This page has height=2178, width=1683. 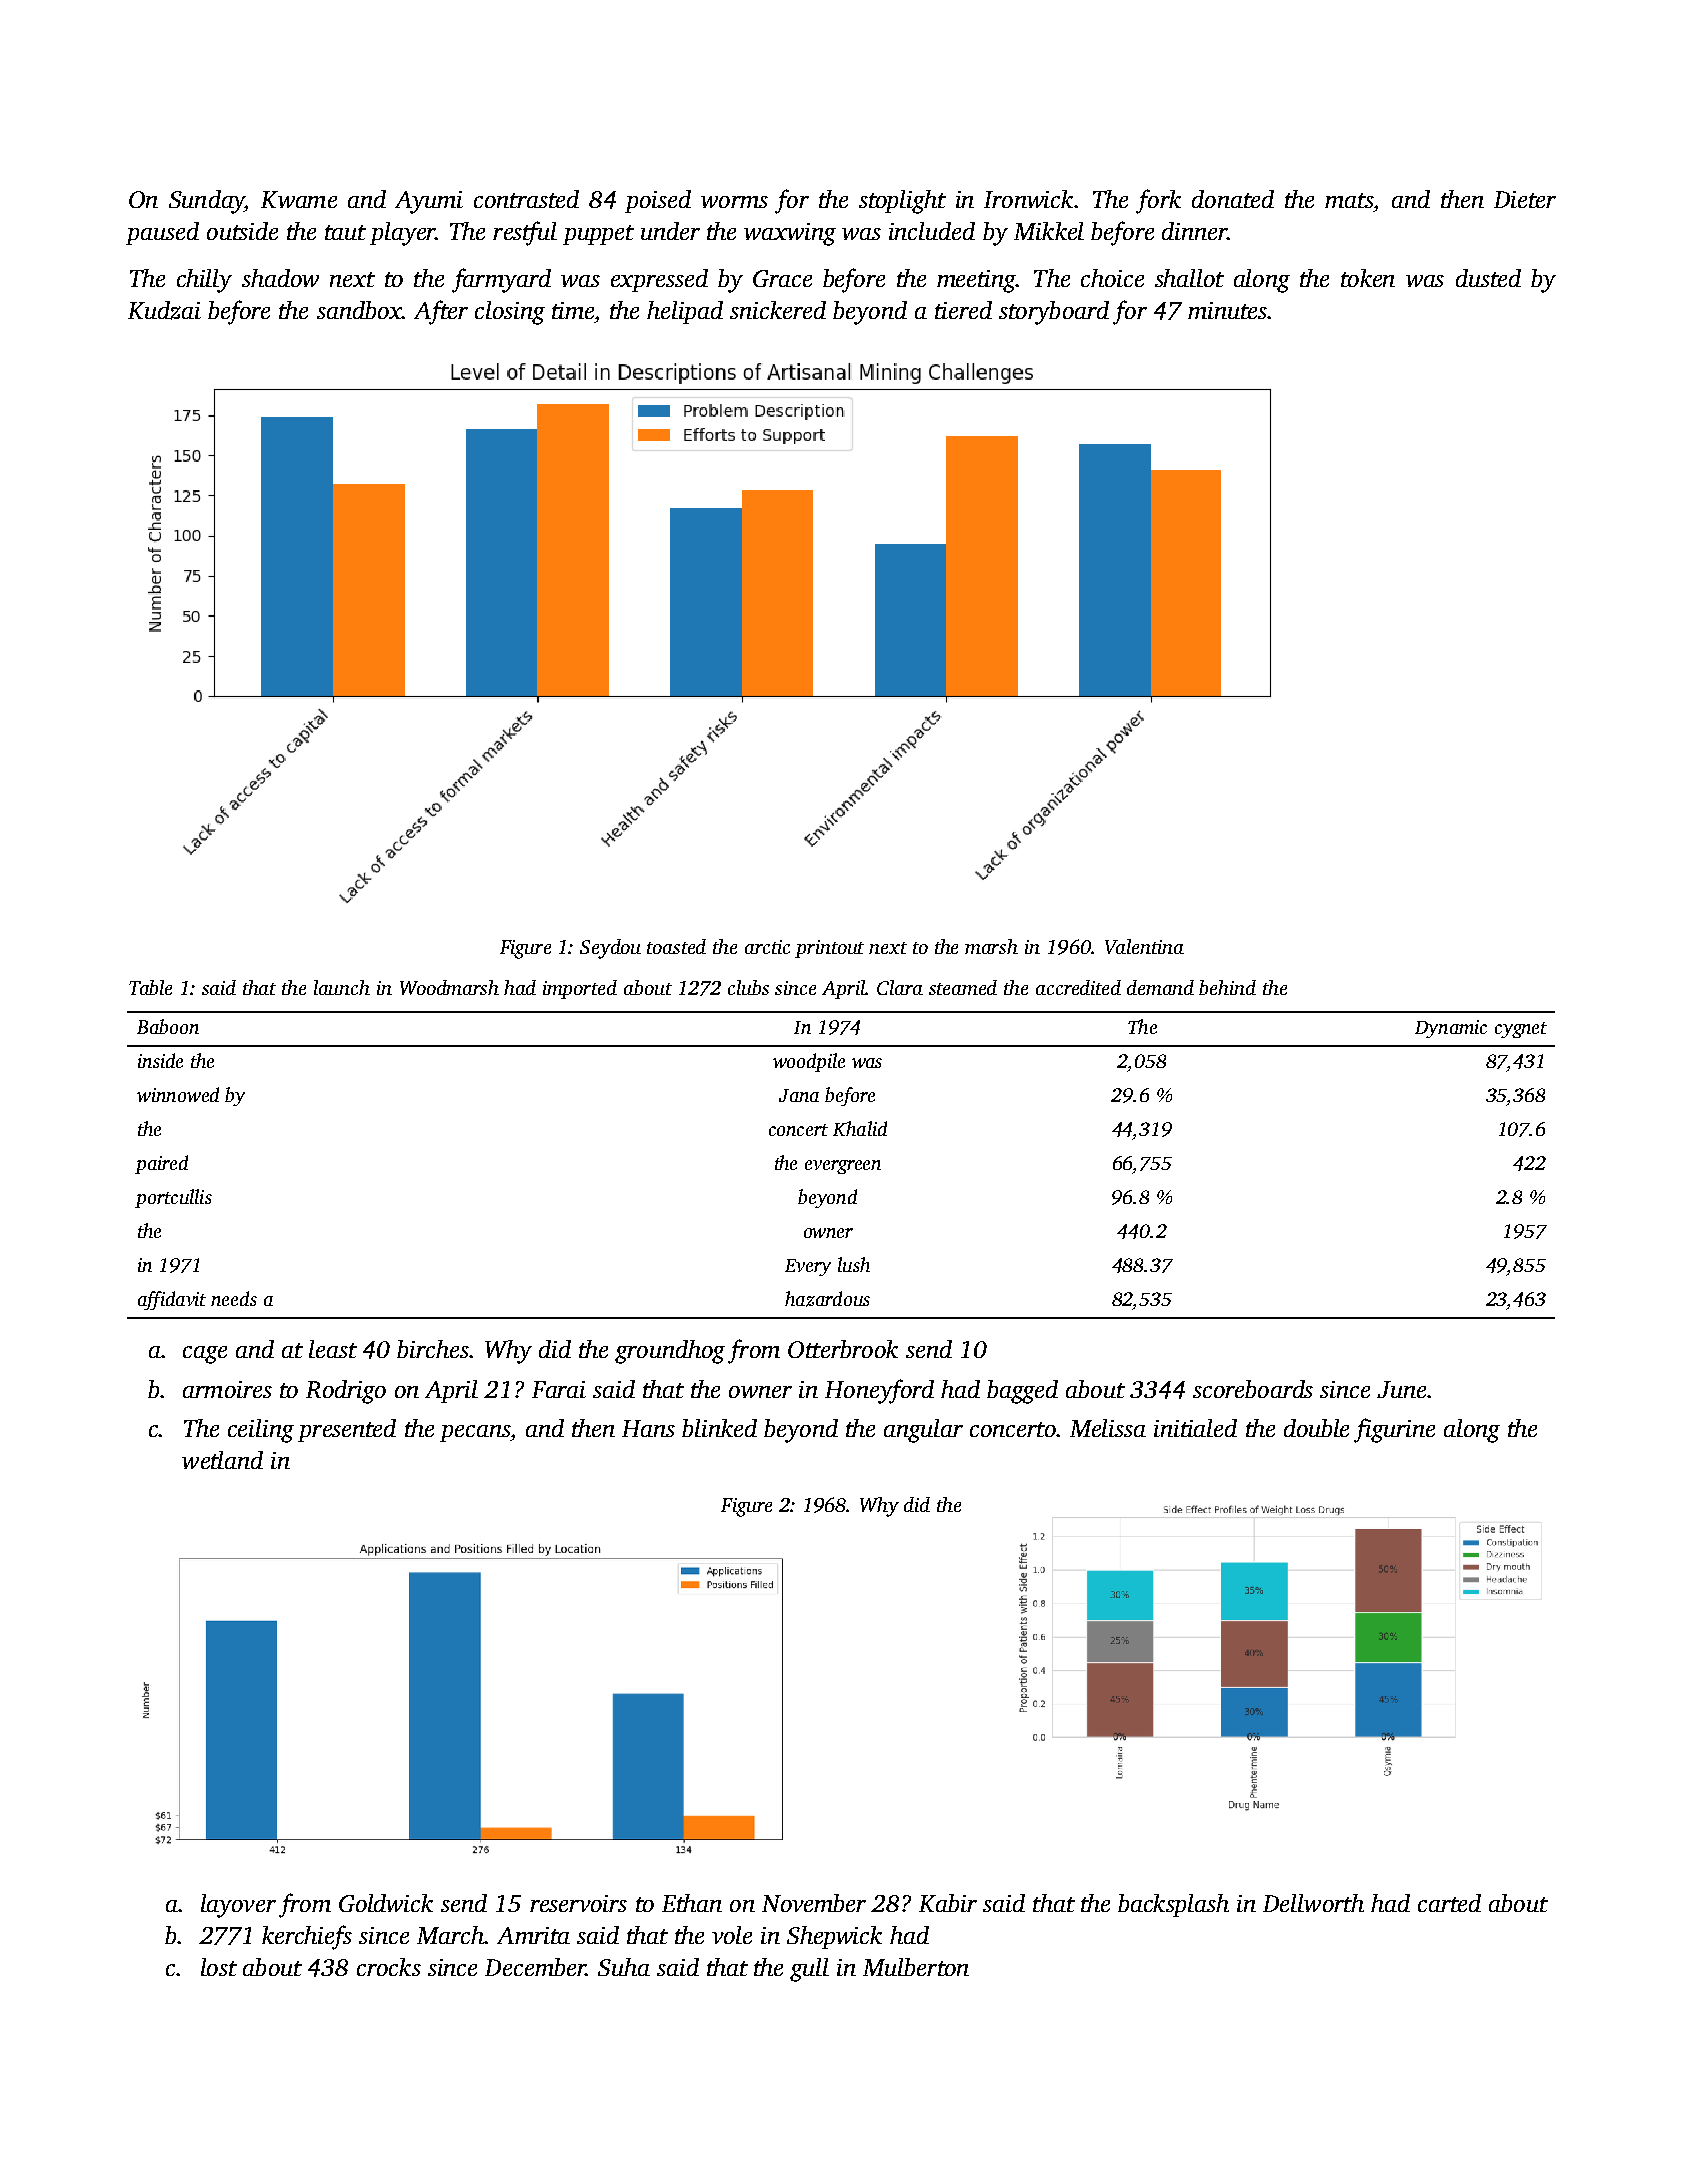 I want to click on Seydou, so click(x=610, y=949).
